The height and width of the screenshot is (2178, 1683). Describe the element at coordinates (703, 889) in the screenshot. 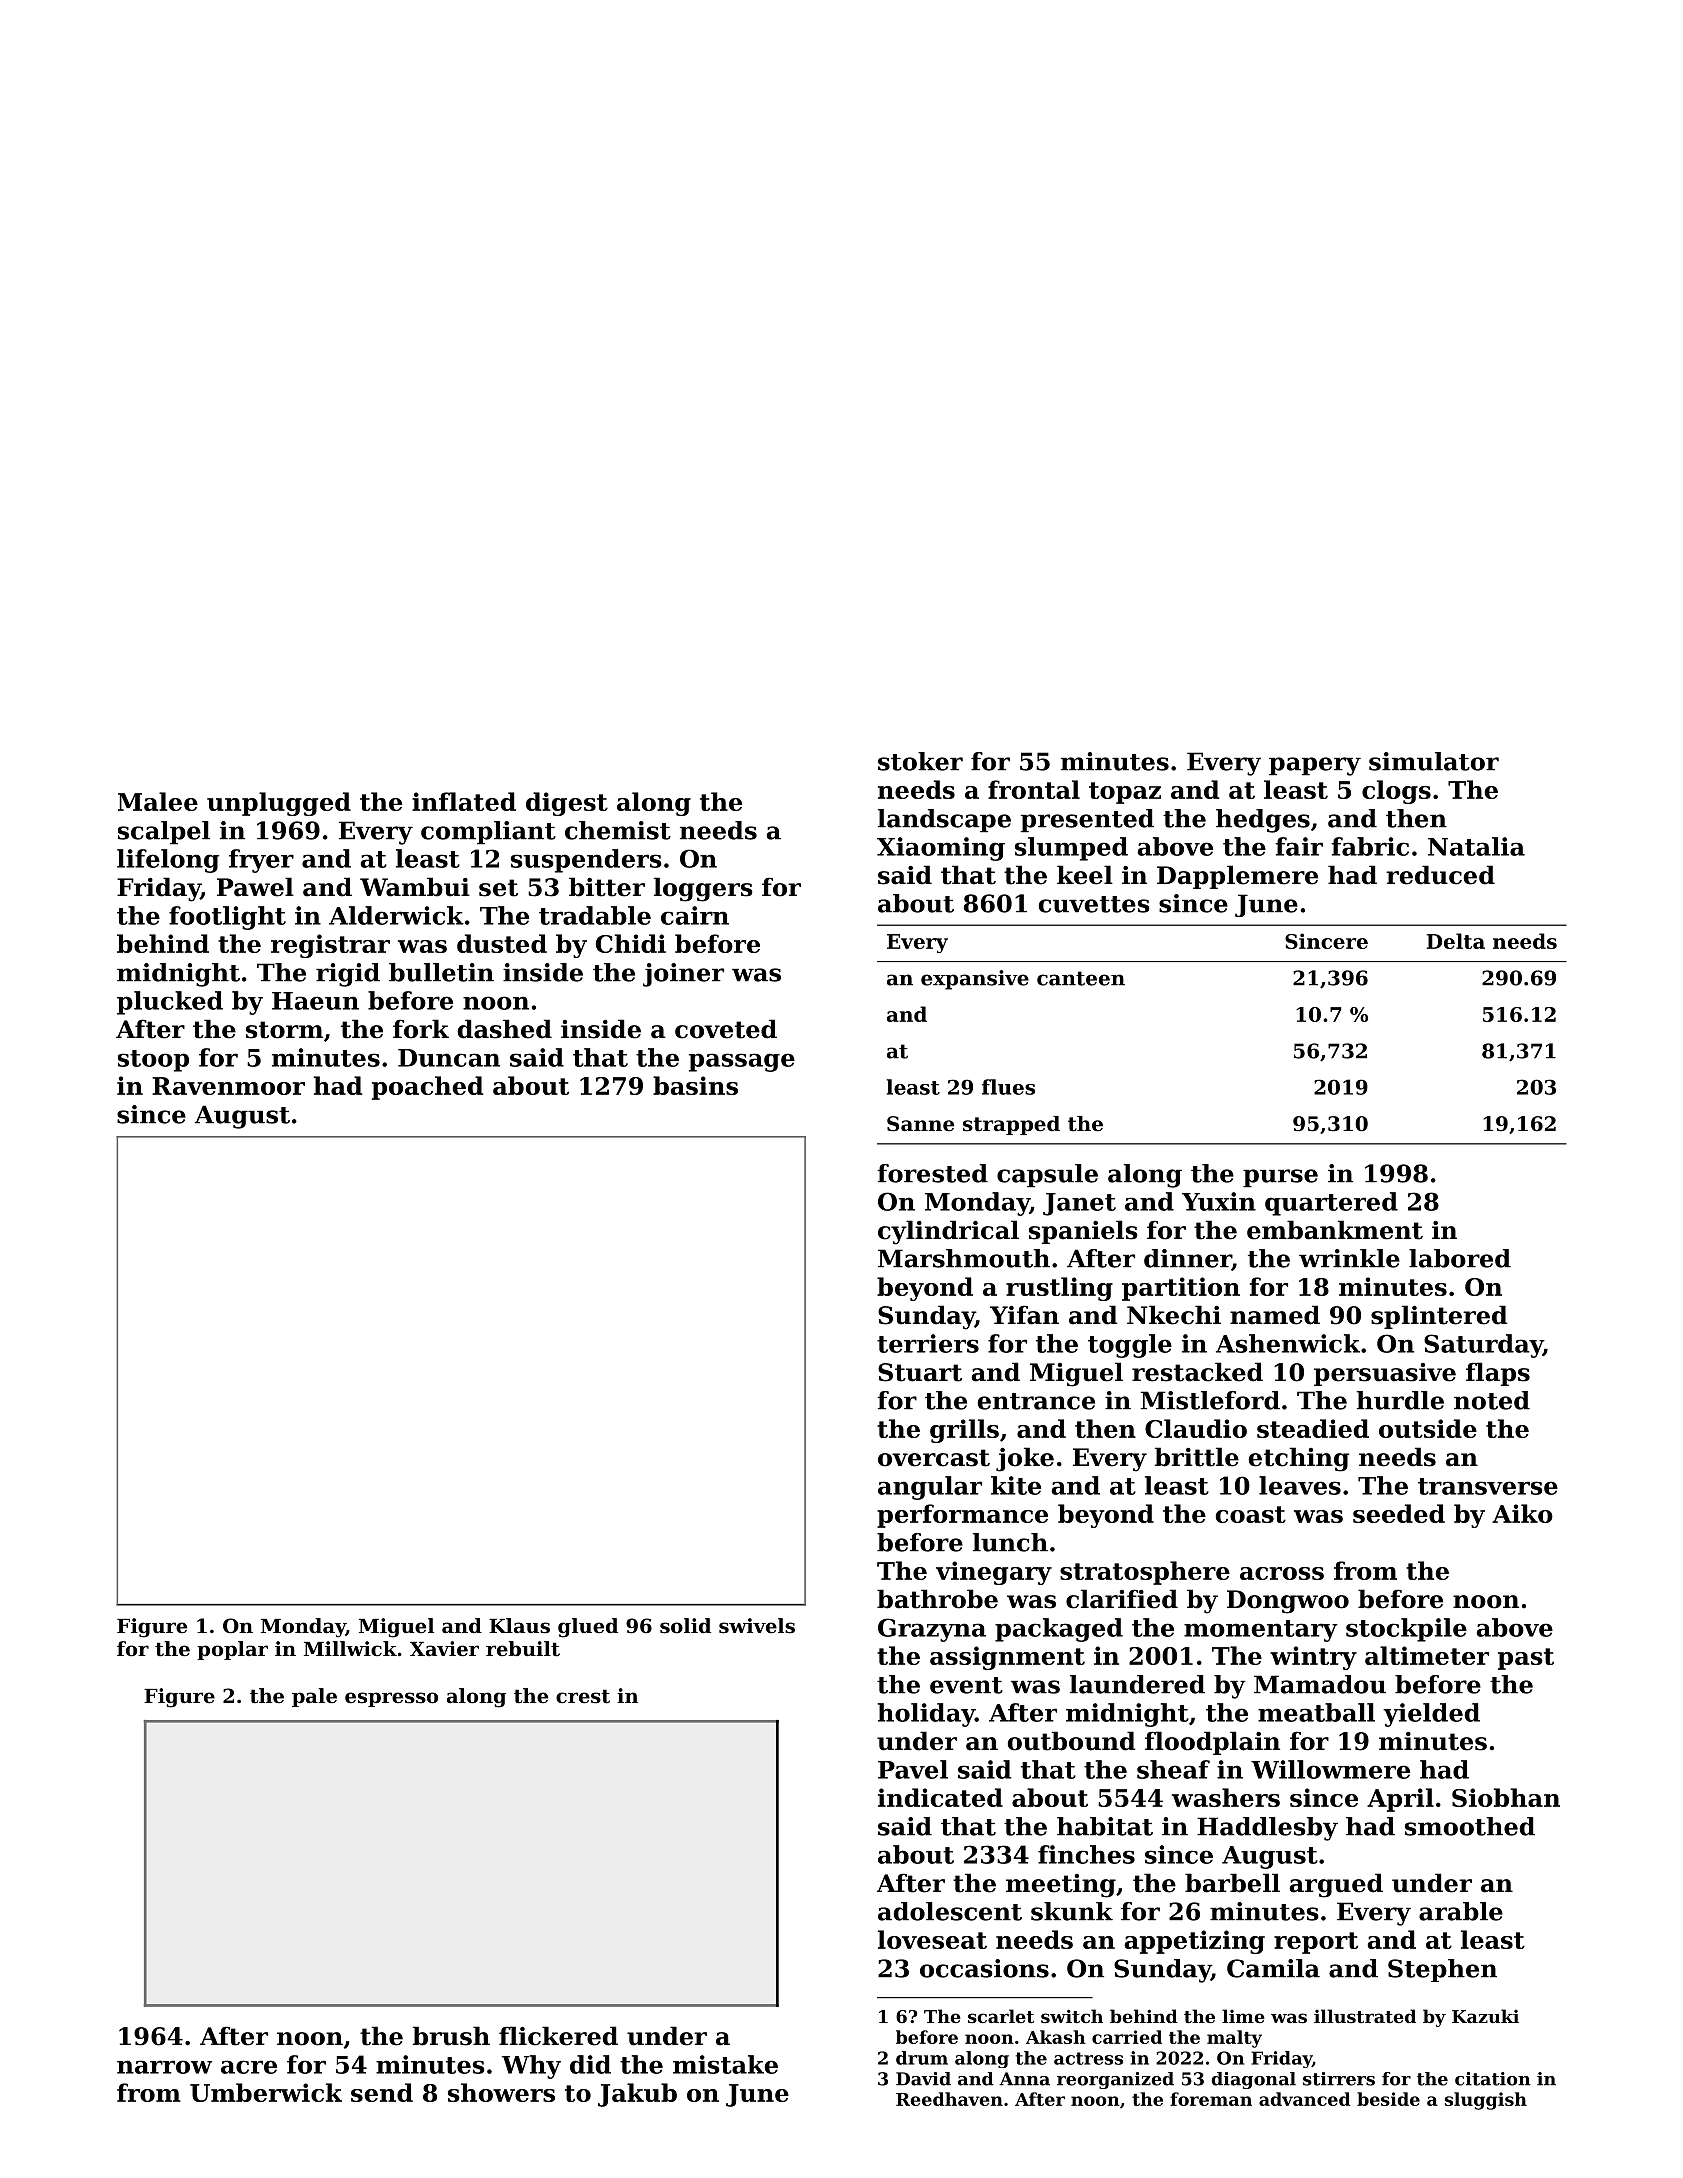

I see `loggers` at that location.
